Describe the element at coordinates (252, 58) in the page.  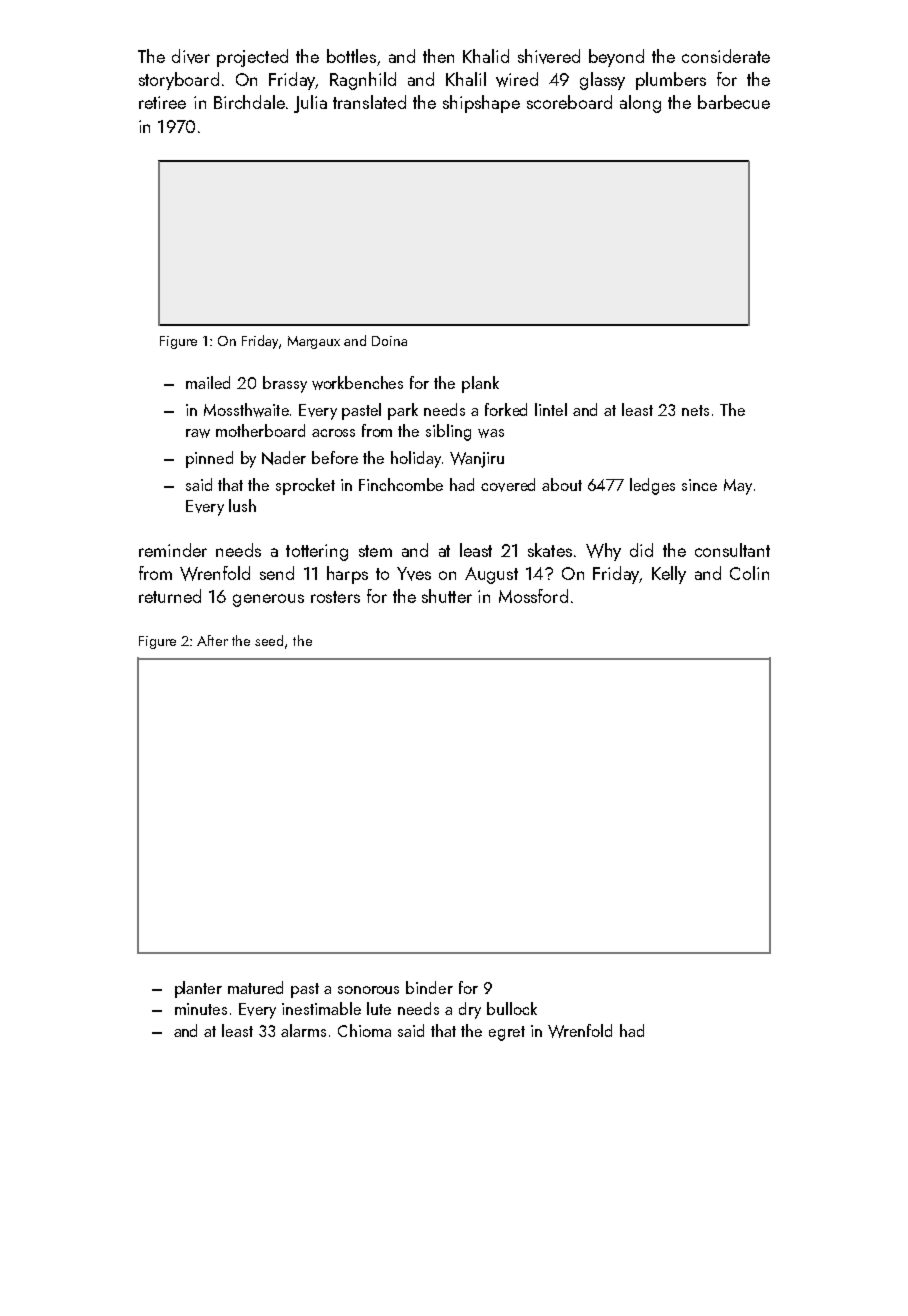
I see `projected` at that location.
